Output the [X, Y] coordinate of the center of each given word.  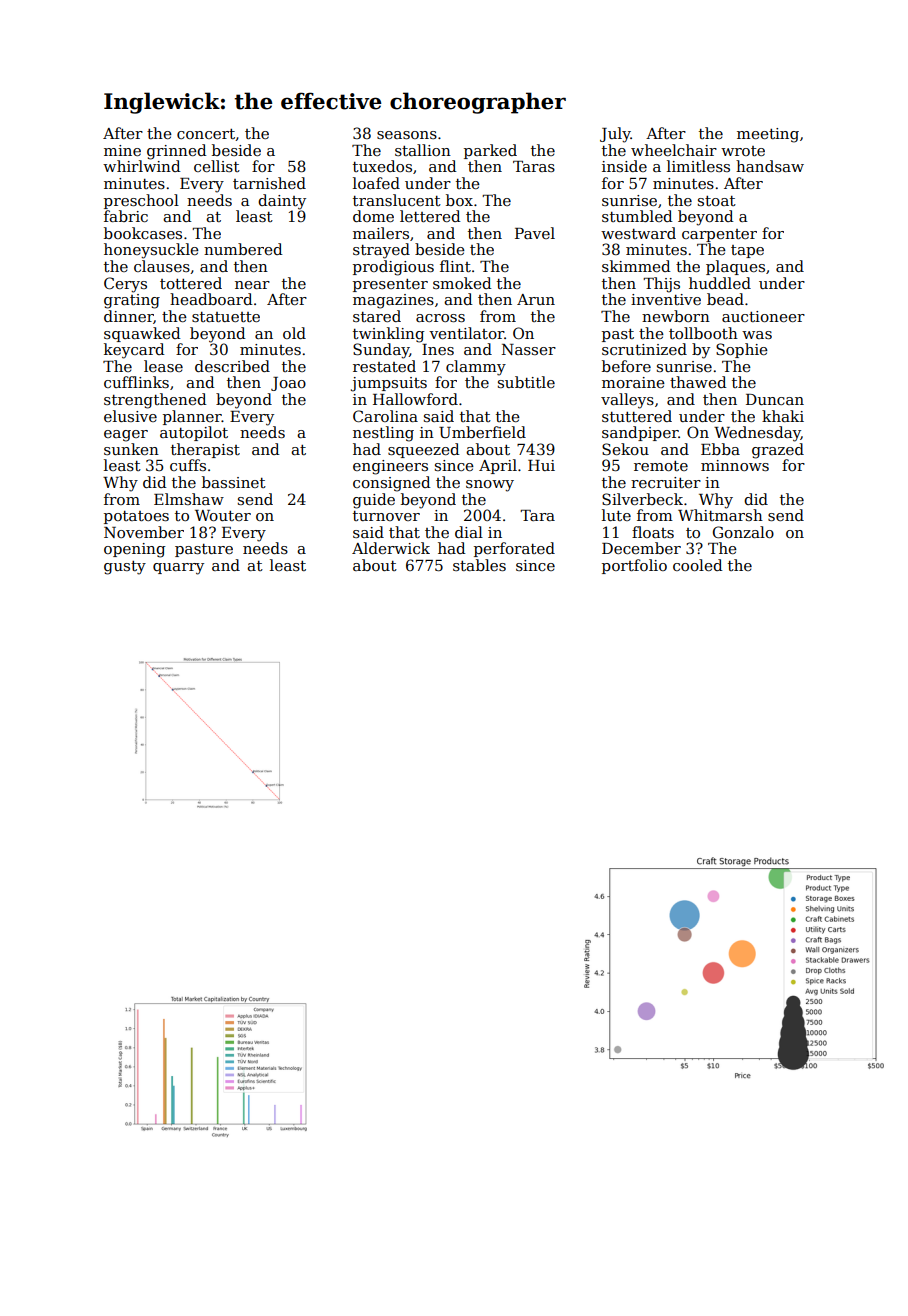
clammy [476, 368]
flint [455, 266]
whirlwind [142, 166]
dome [373, 216]
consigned [392, 484]
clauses [162, 266]
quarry [178, 569]
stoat [717, 201]
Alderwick [391, 548]
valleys [627, 401]
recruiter [666, 482]
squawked [142, 334]
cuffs [188, 465]
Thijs [661, 285]
